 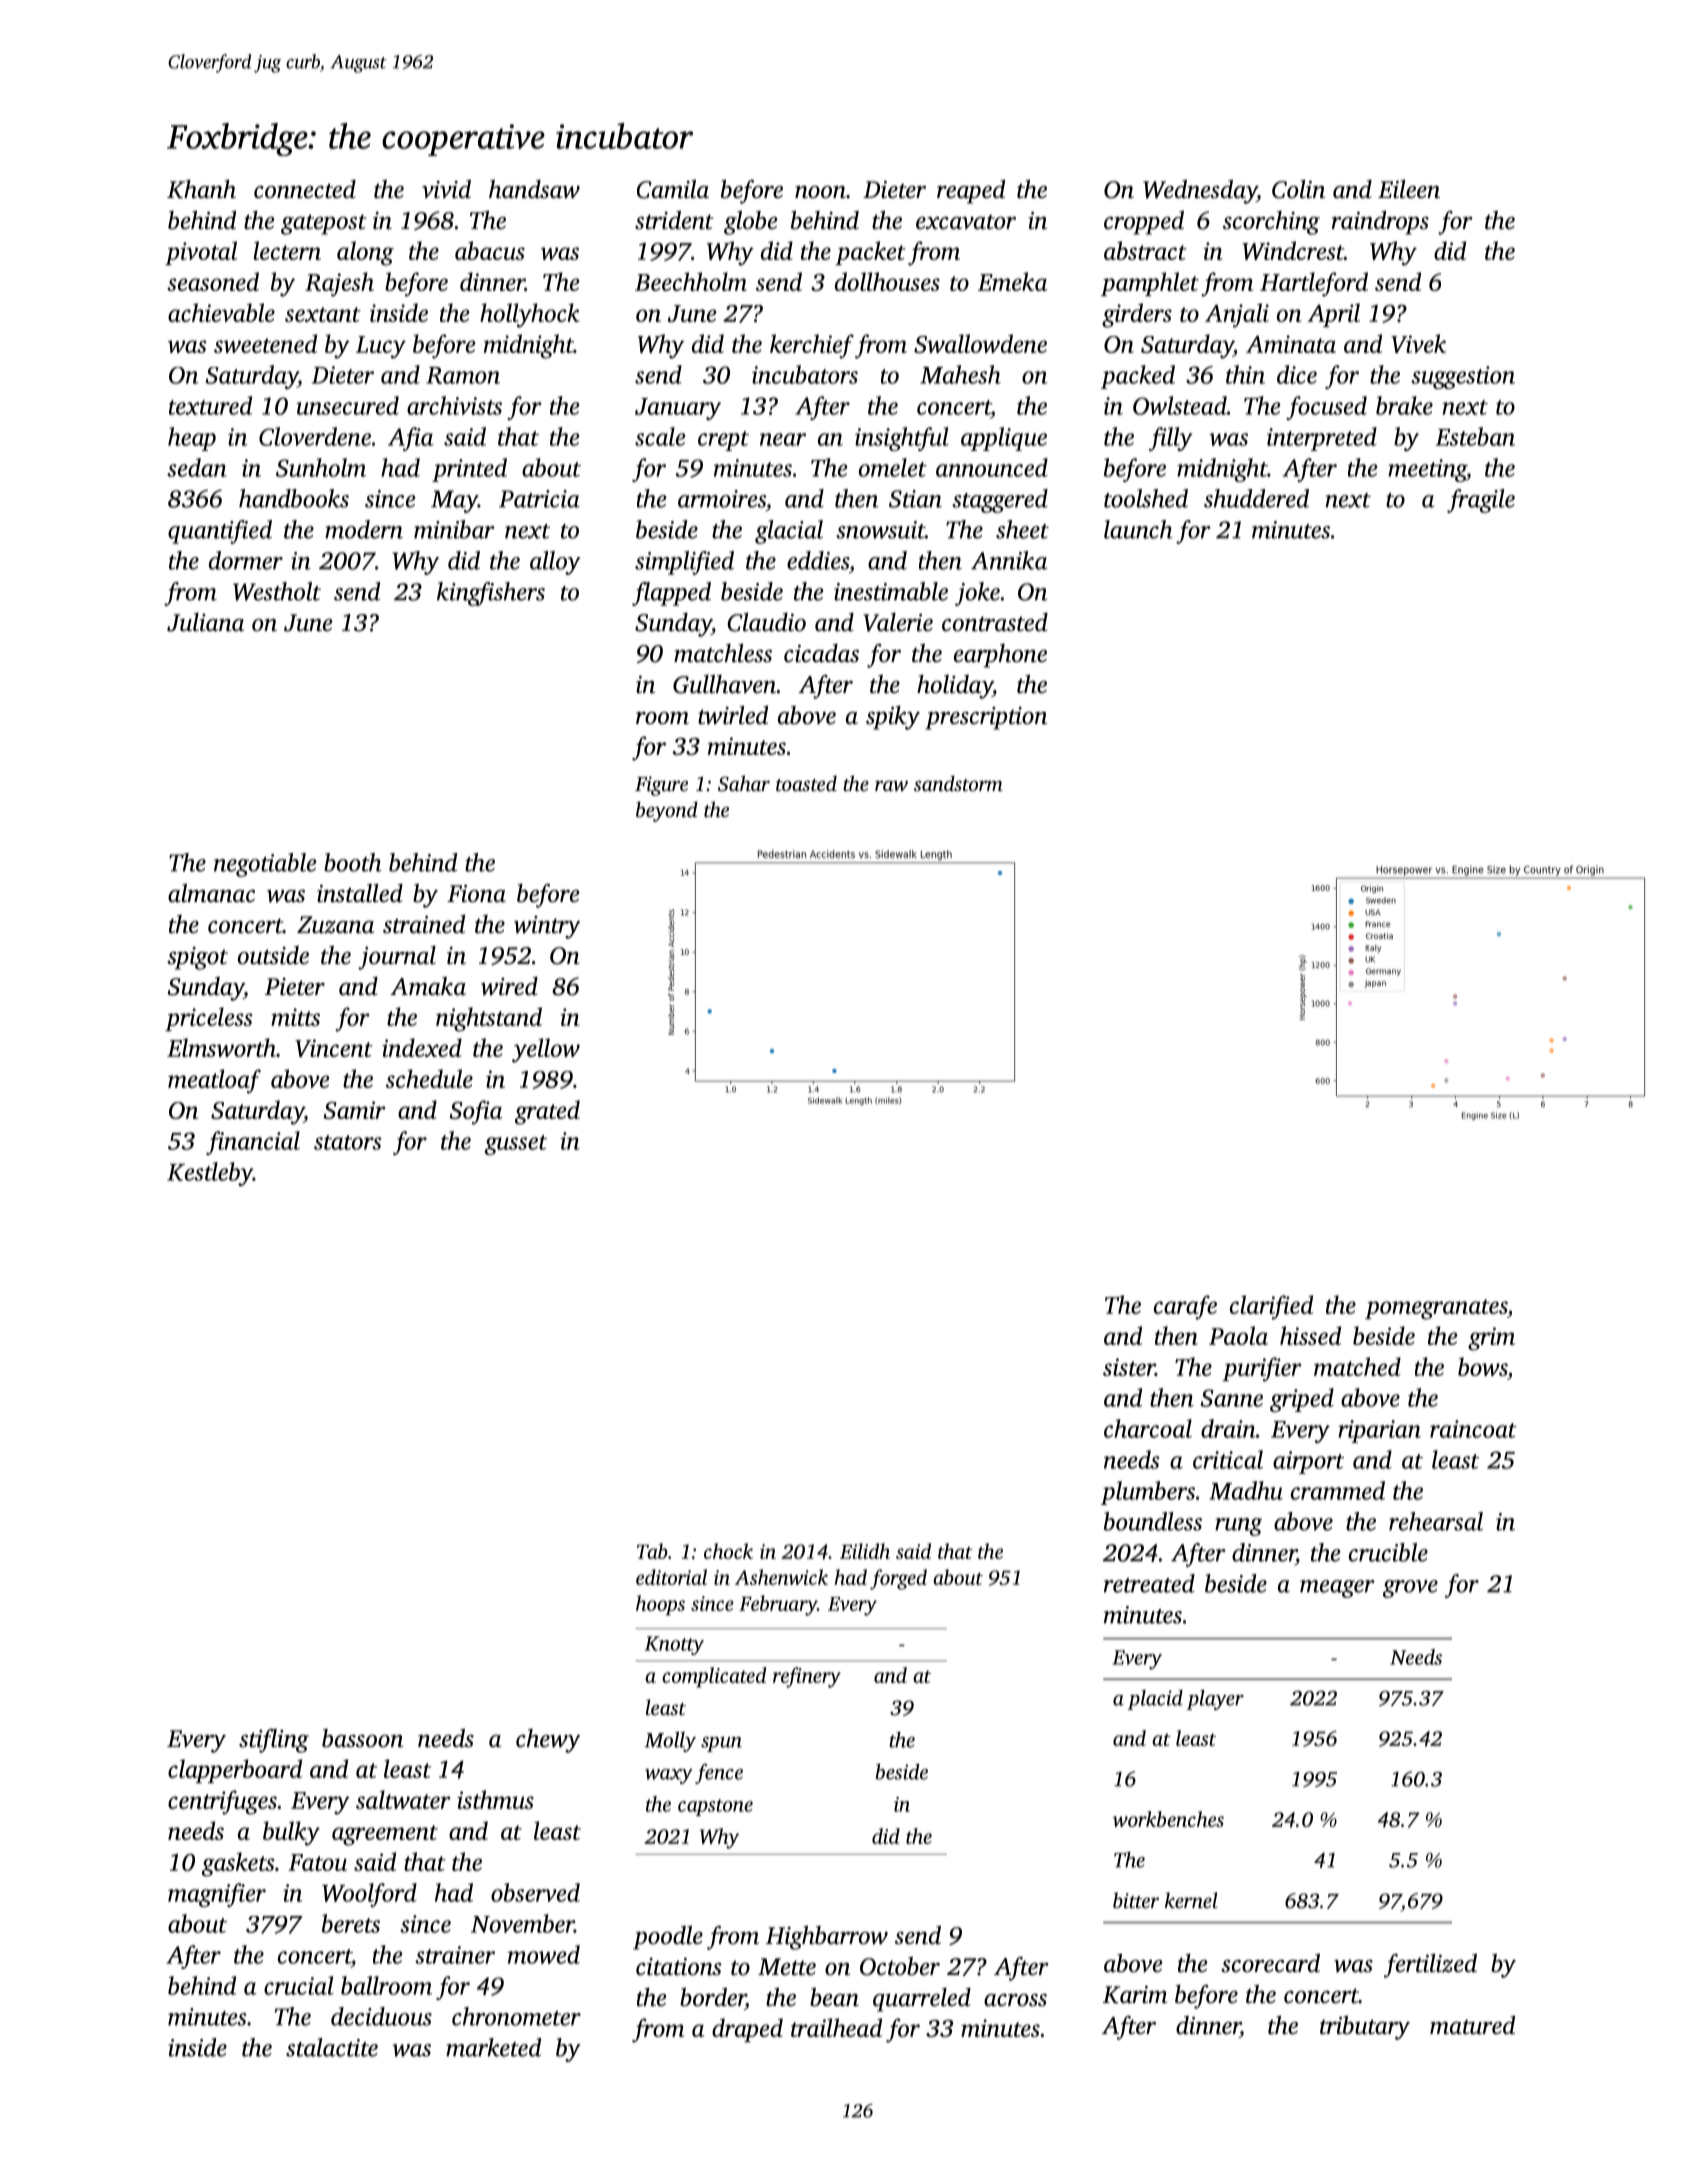 I want to click on workbenches, so click(x=1168, y=1819).
